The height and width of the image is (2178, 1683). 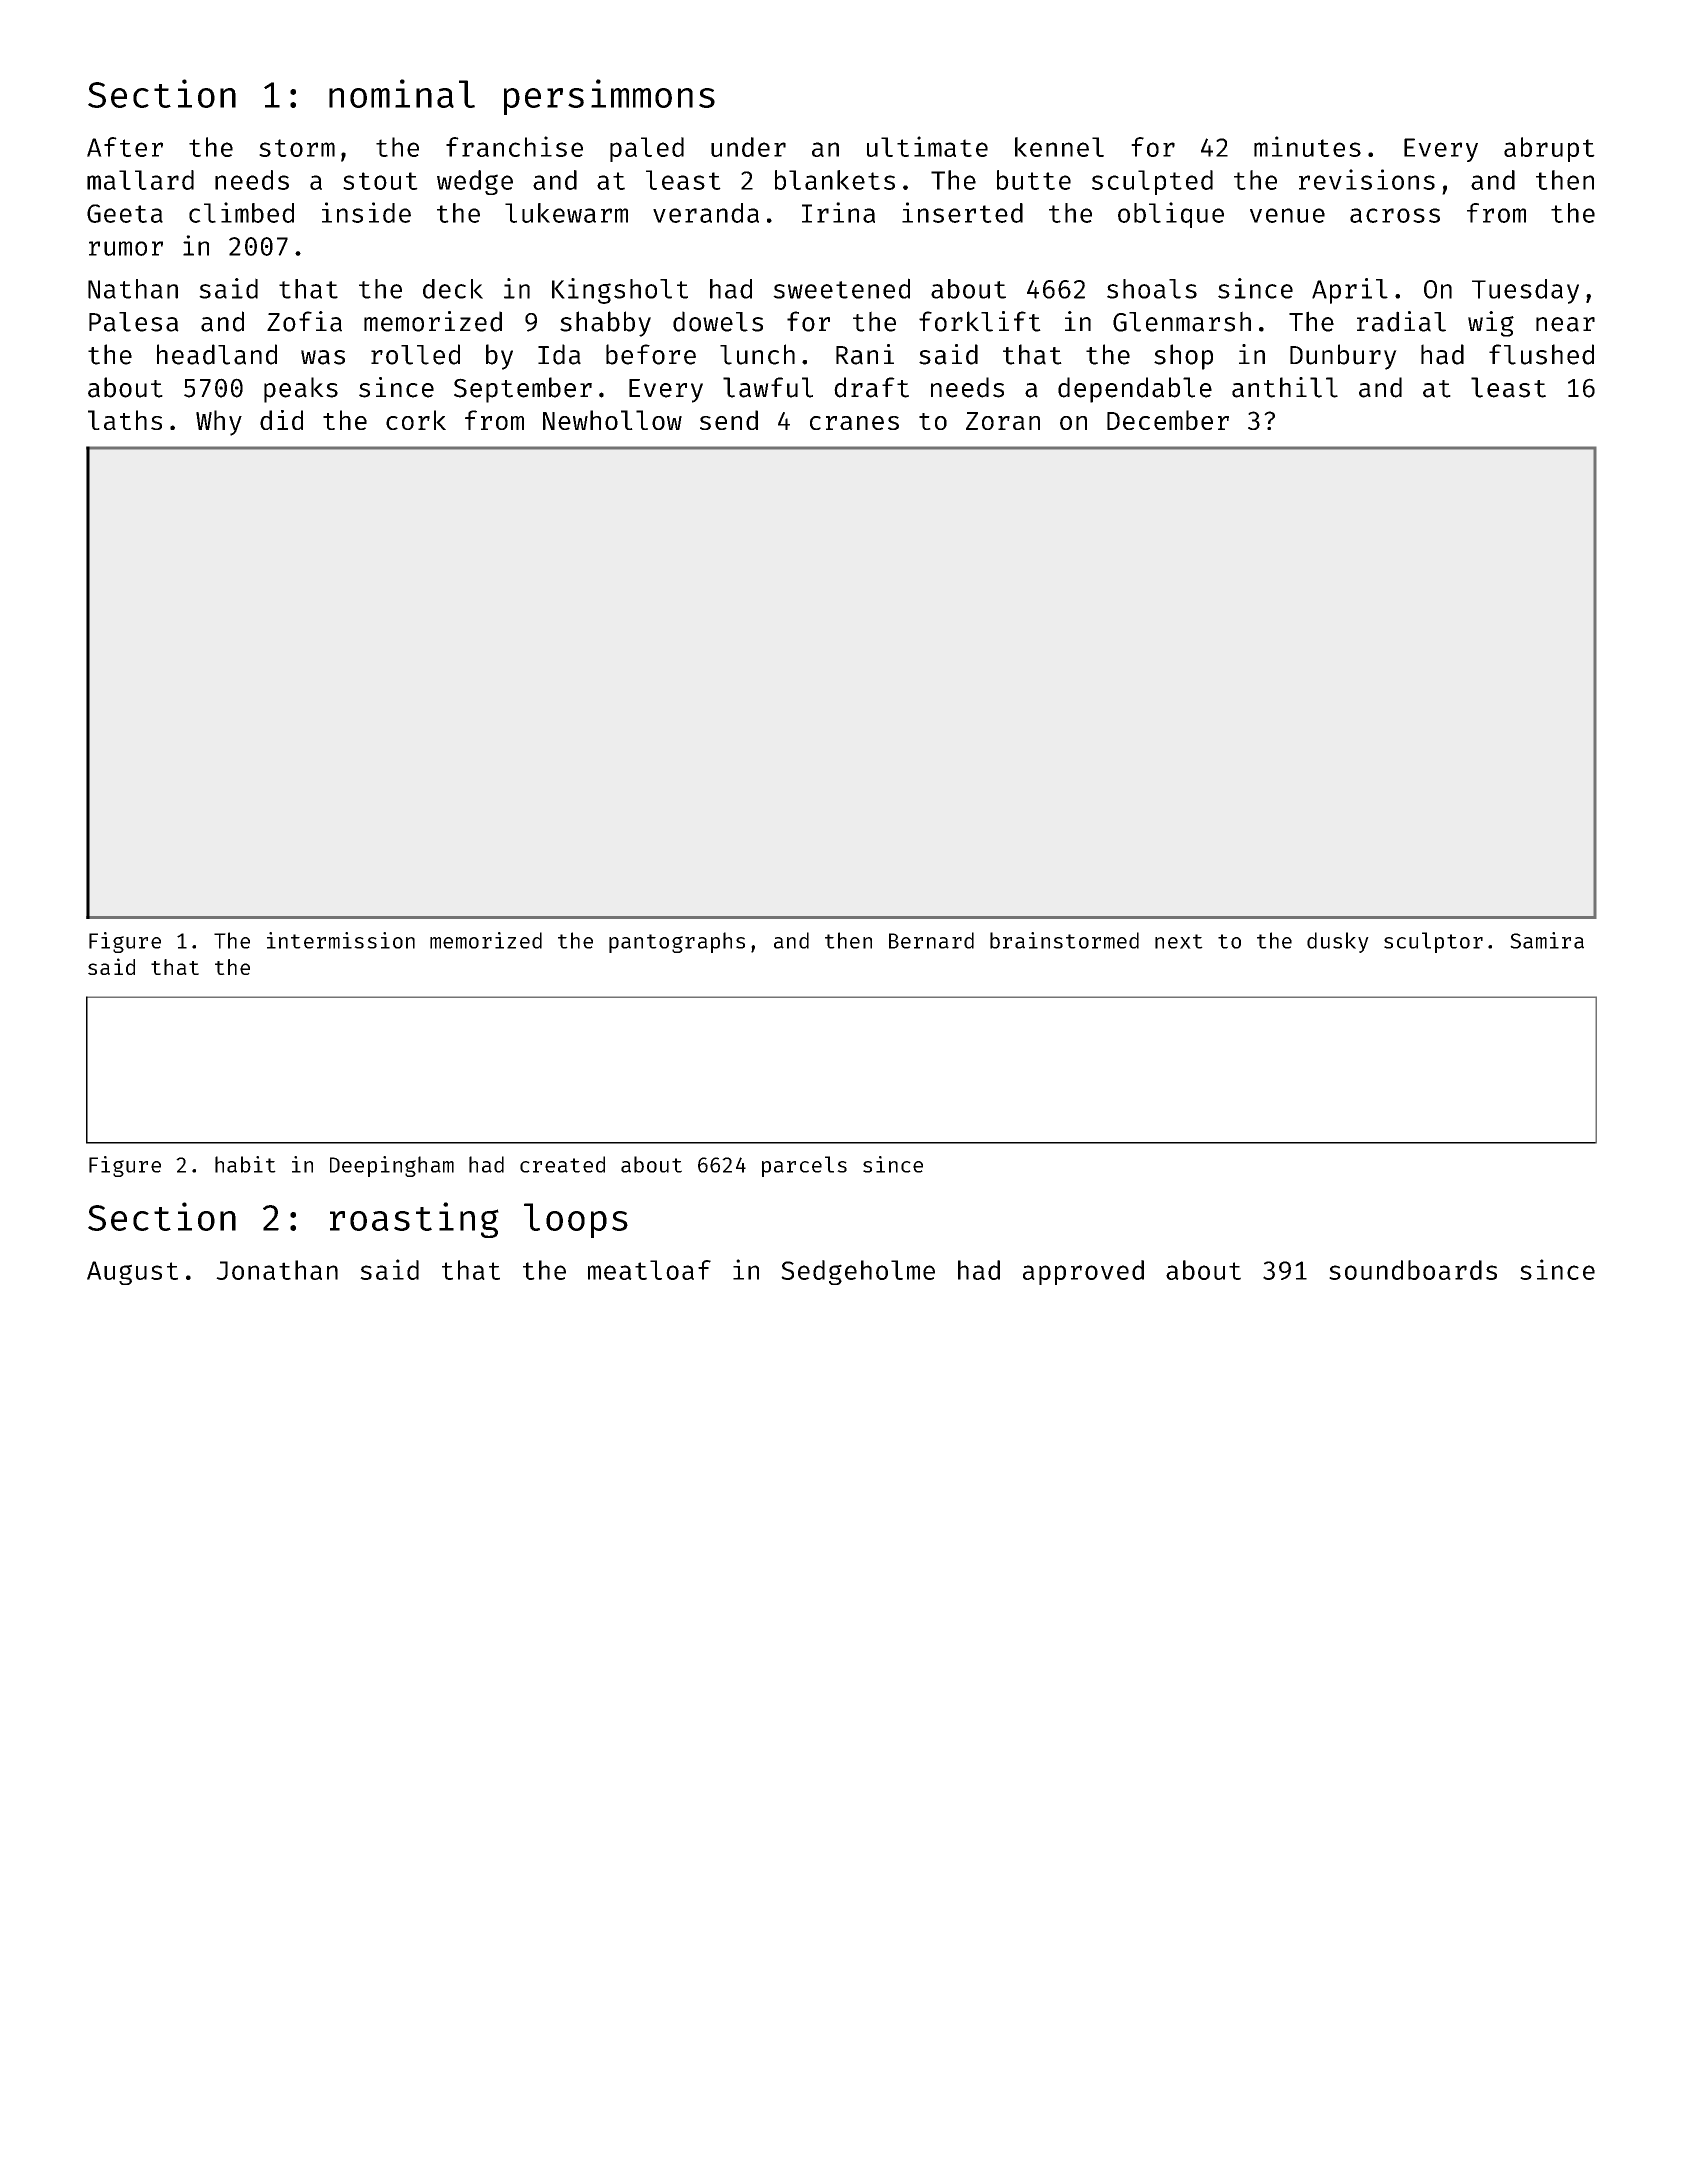 I want to click on habit, so click(x=245, y=1164).
